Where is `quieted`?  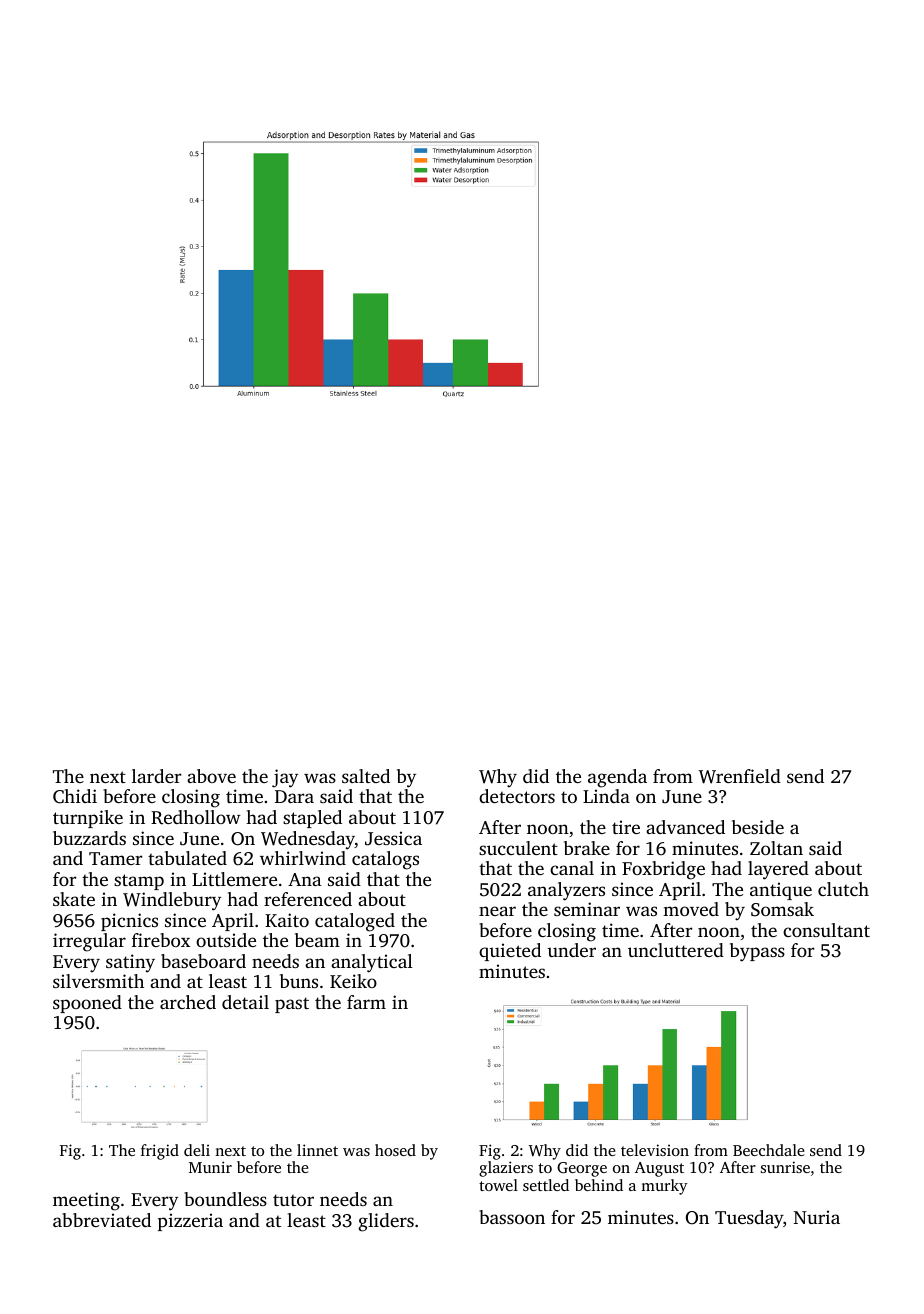
quieted is located at coordinates (510, 952).
